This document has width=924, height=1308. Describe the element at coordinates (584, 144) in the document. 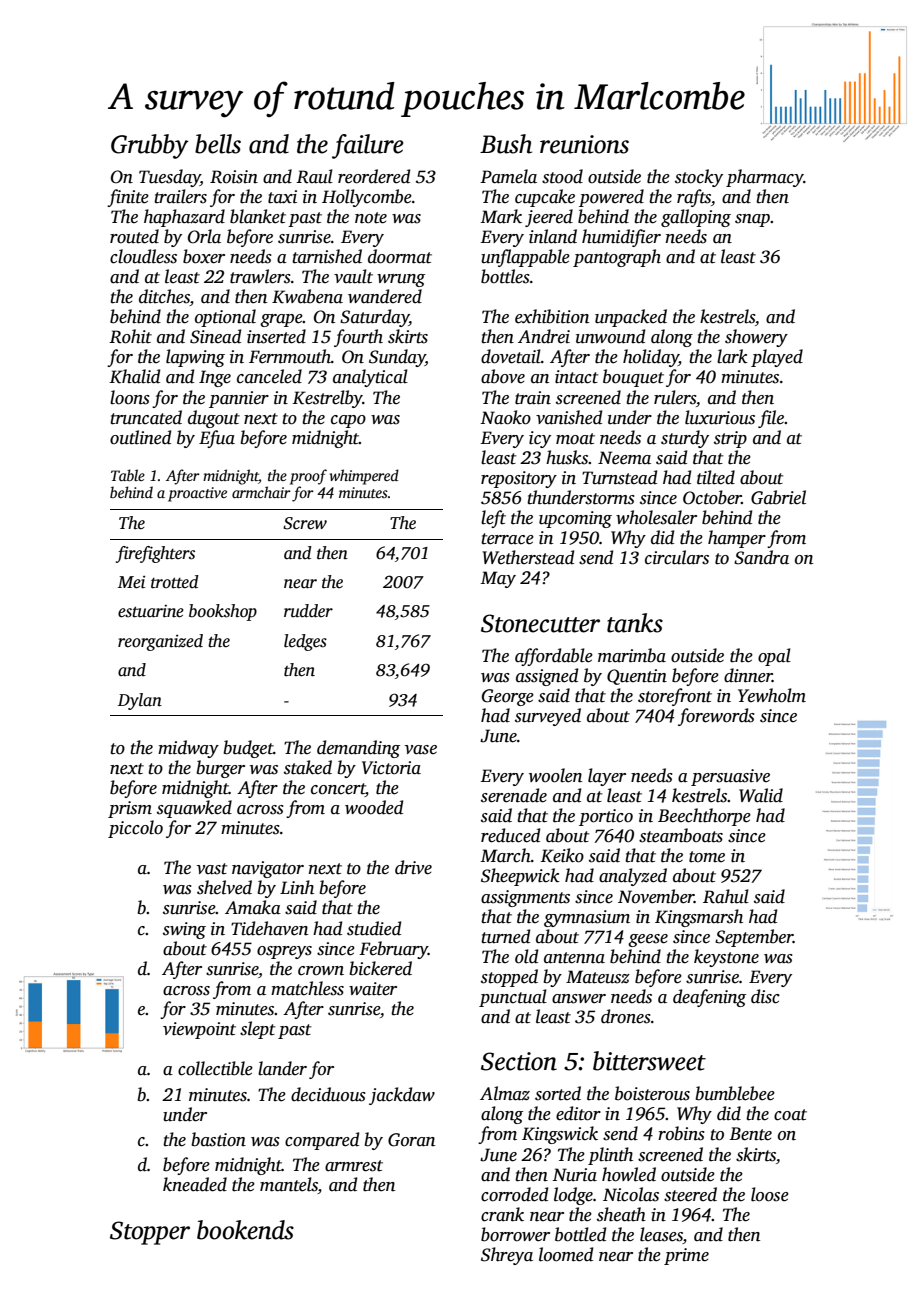

I see `reunions` at that location.
